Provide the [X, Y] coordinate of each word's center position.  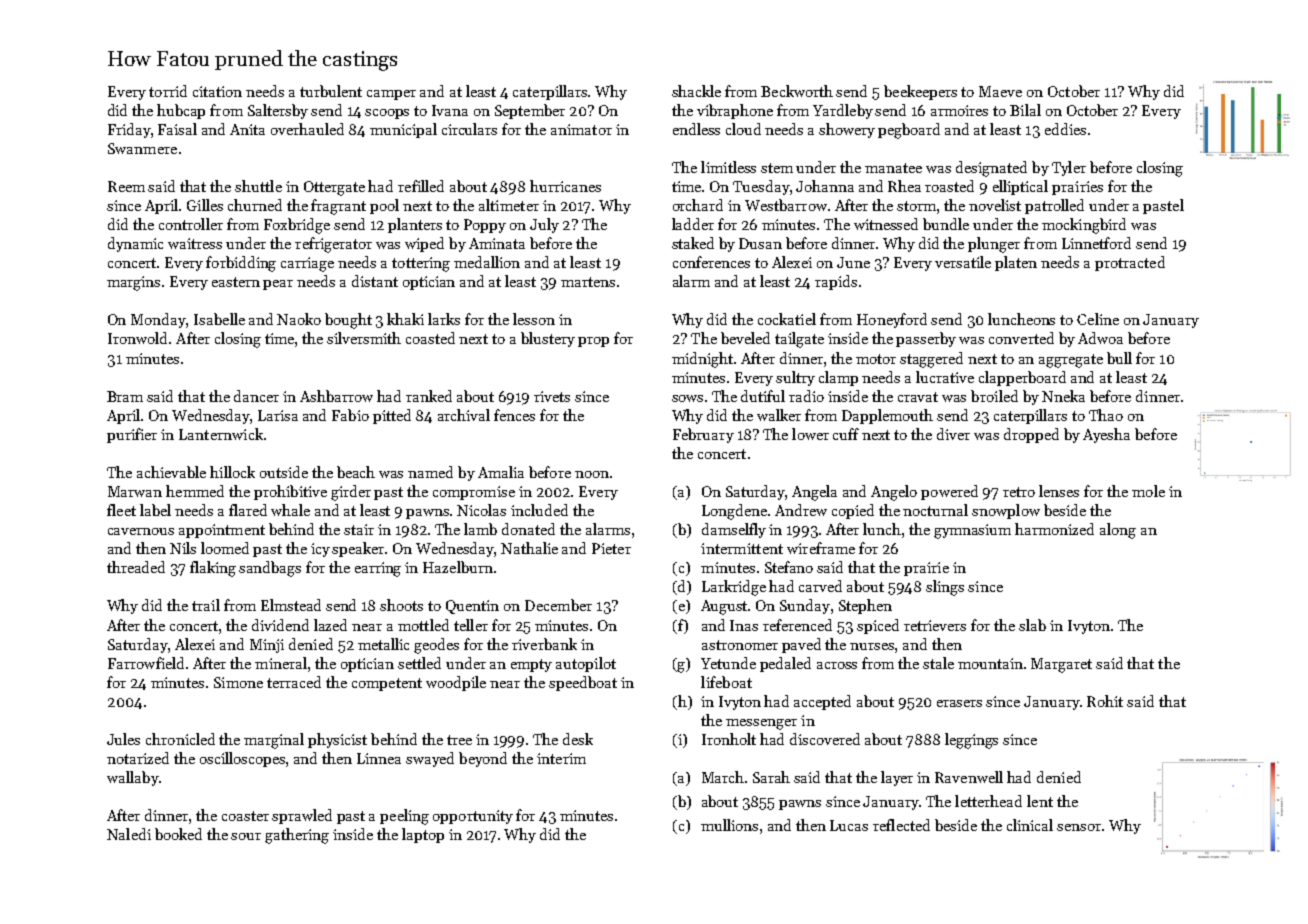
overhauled [307, 129]
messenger [761, 724]
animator [581, 129]
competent [387, 684]
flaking [213, 569]
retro [1019, 492]
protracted [1130, 263]
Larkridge [734, 588]
